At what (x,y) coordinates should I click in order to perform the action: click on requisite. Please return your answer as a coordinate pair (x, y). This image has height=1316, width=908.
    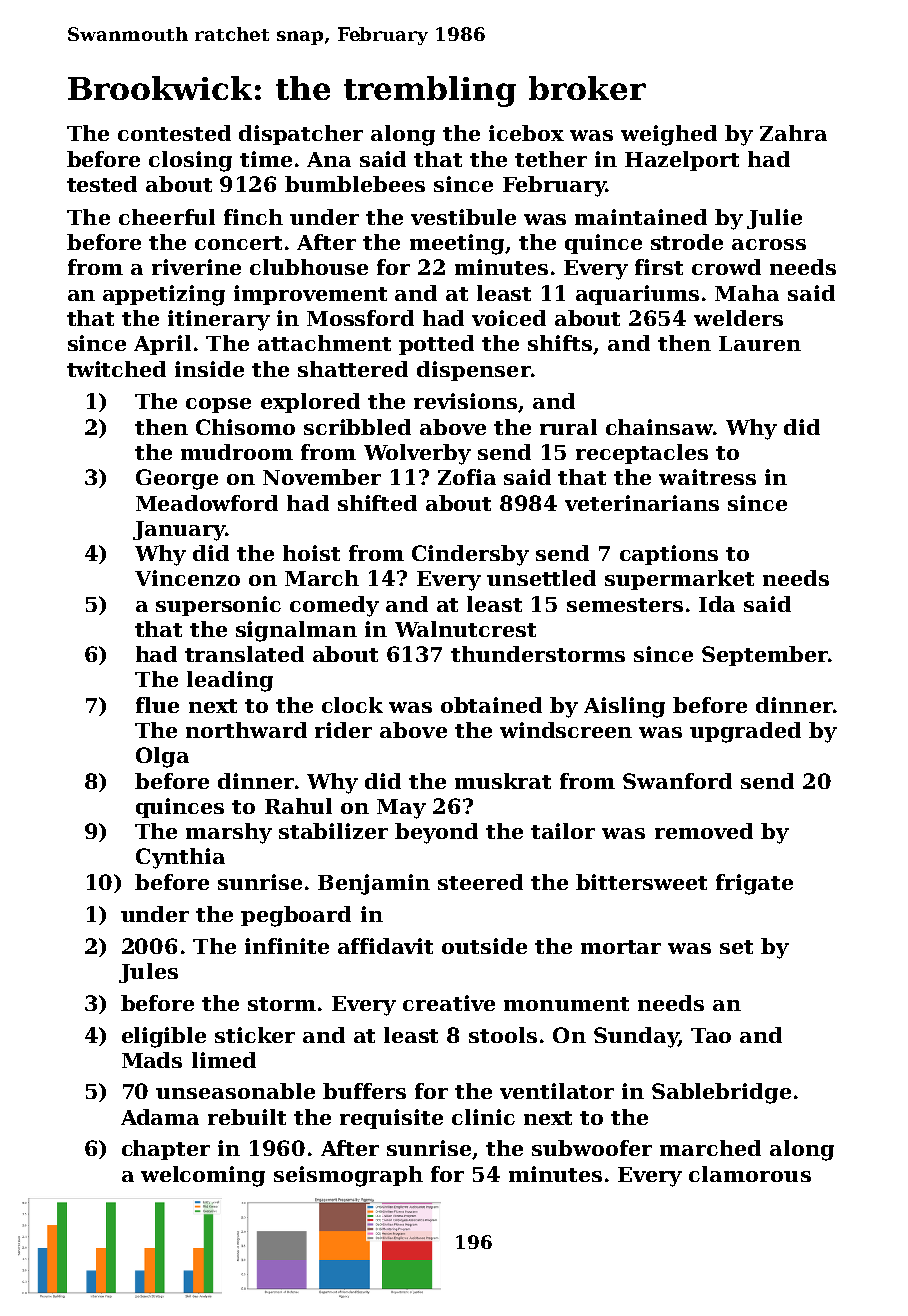
    Looking at the image, I should click on (391, 1119).
